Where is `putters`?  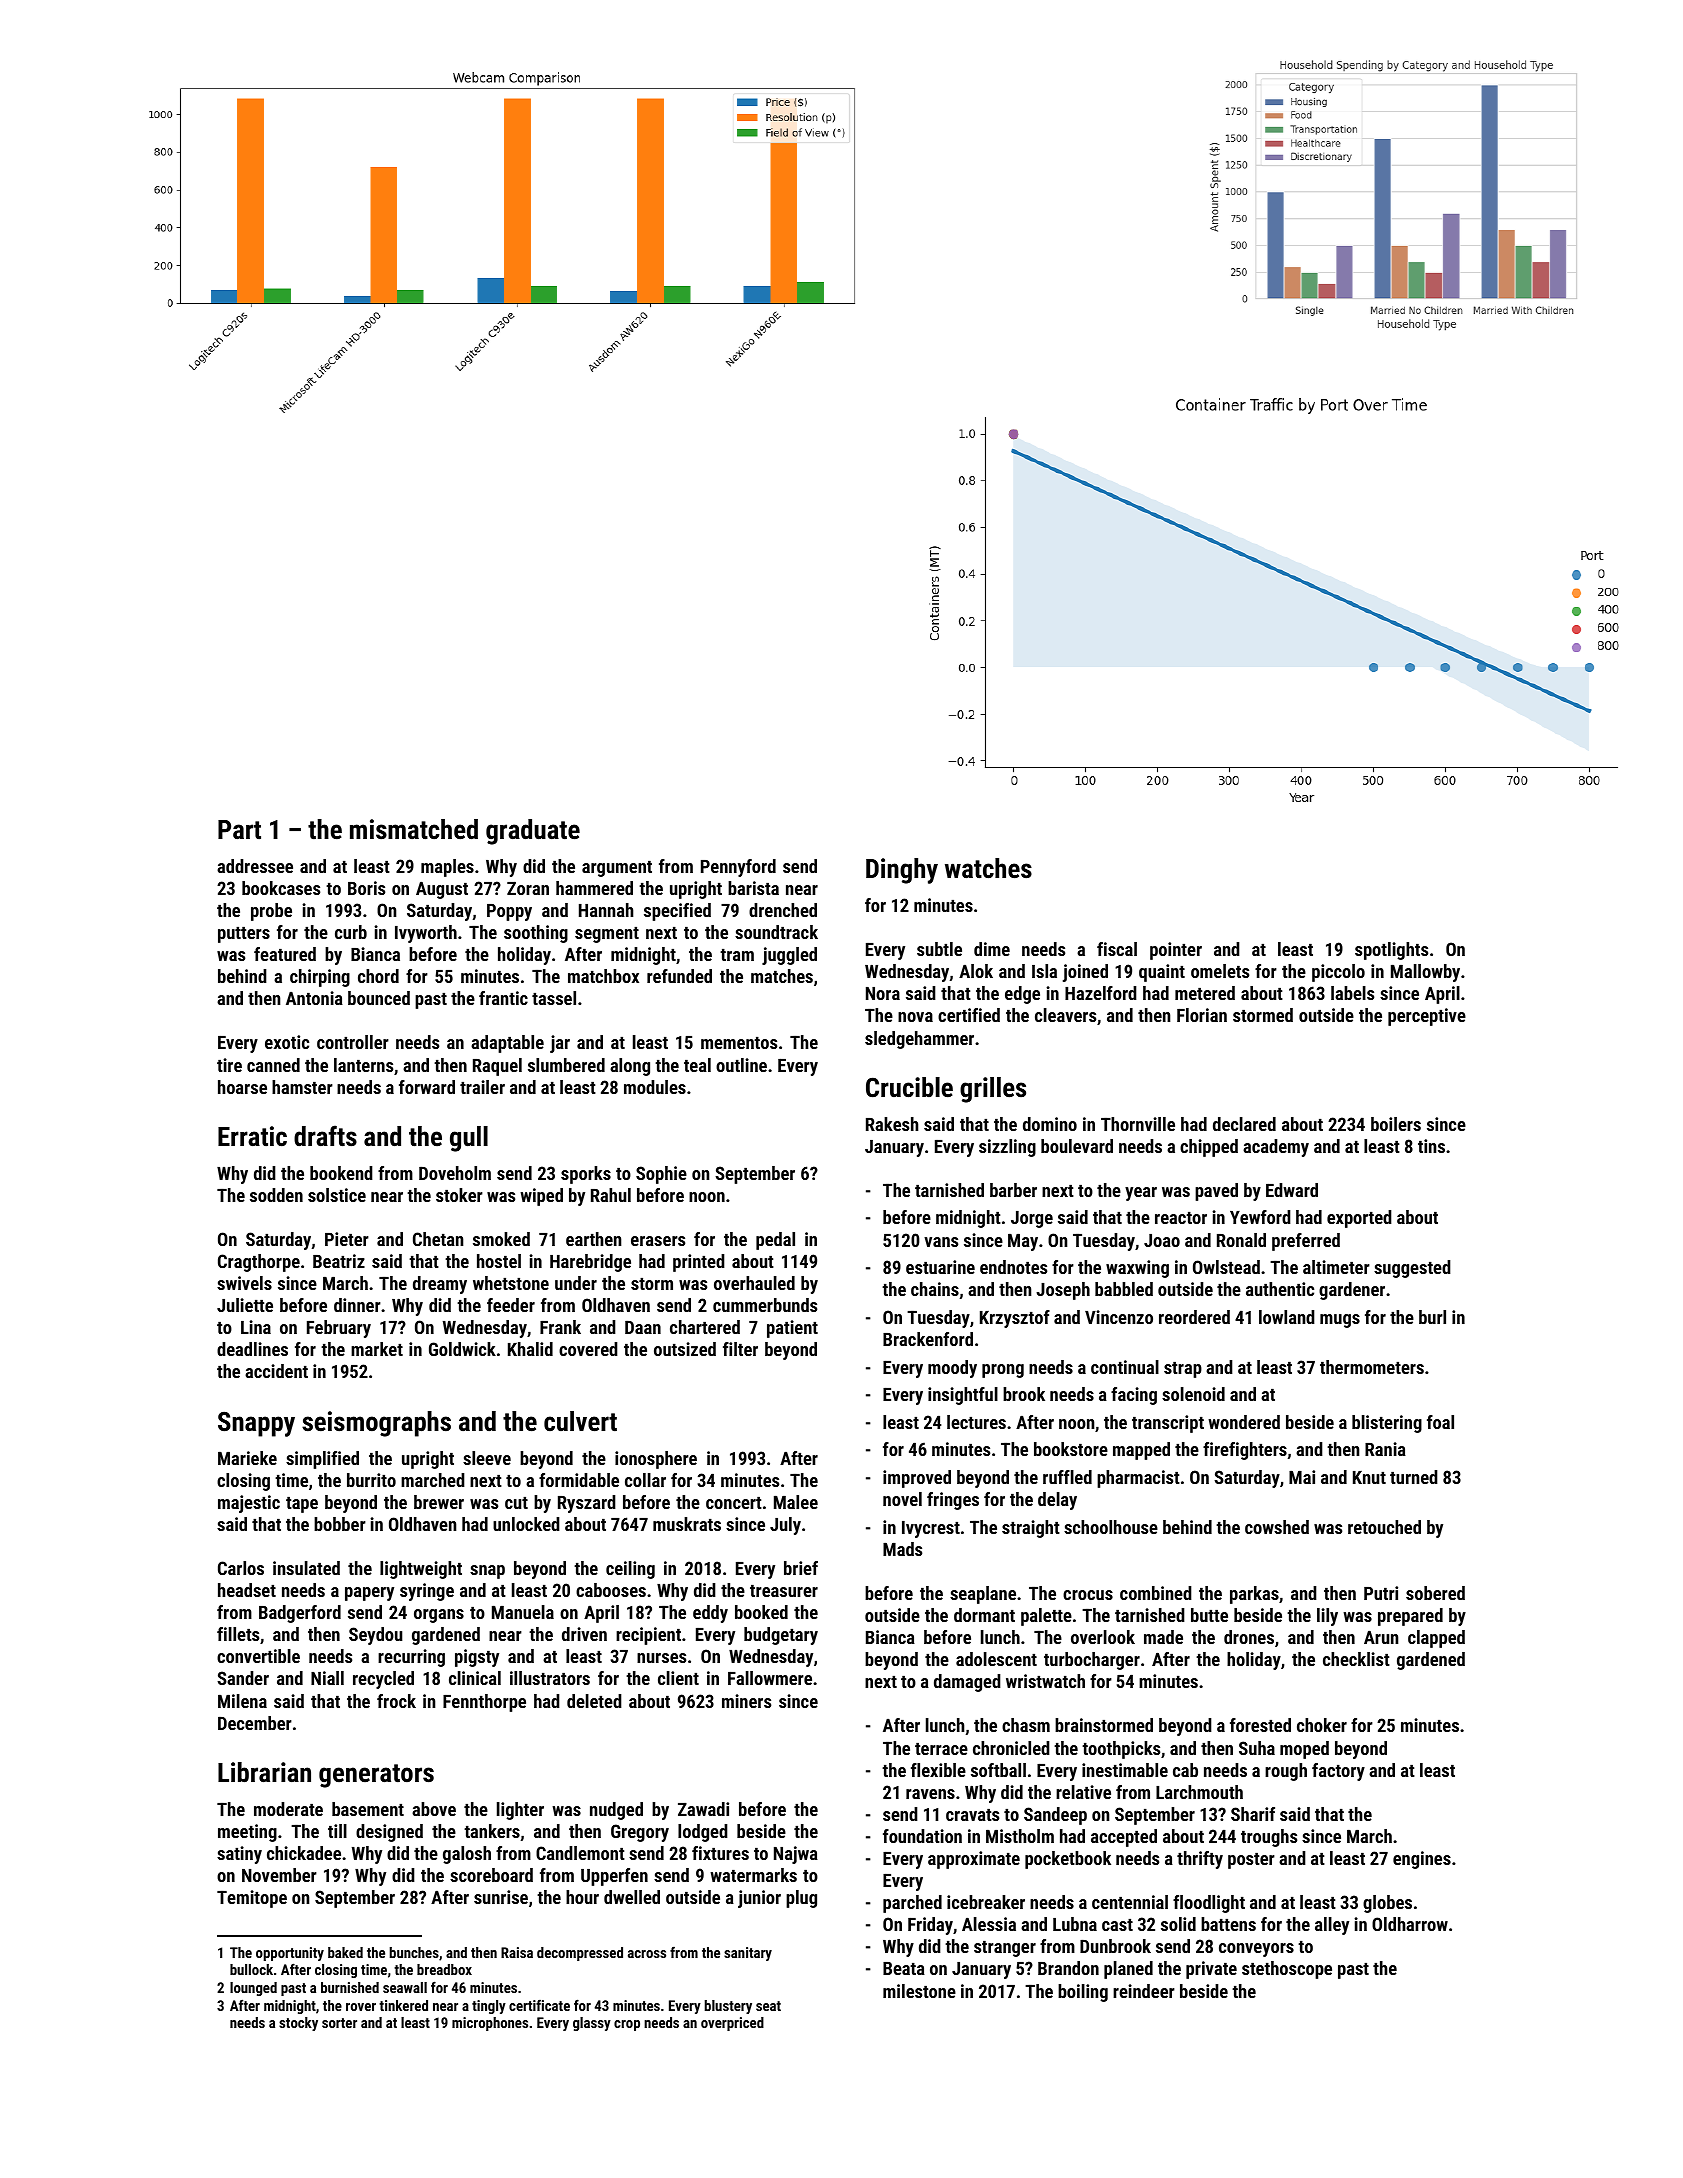
putters is located at coordinates (244, 935).
